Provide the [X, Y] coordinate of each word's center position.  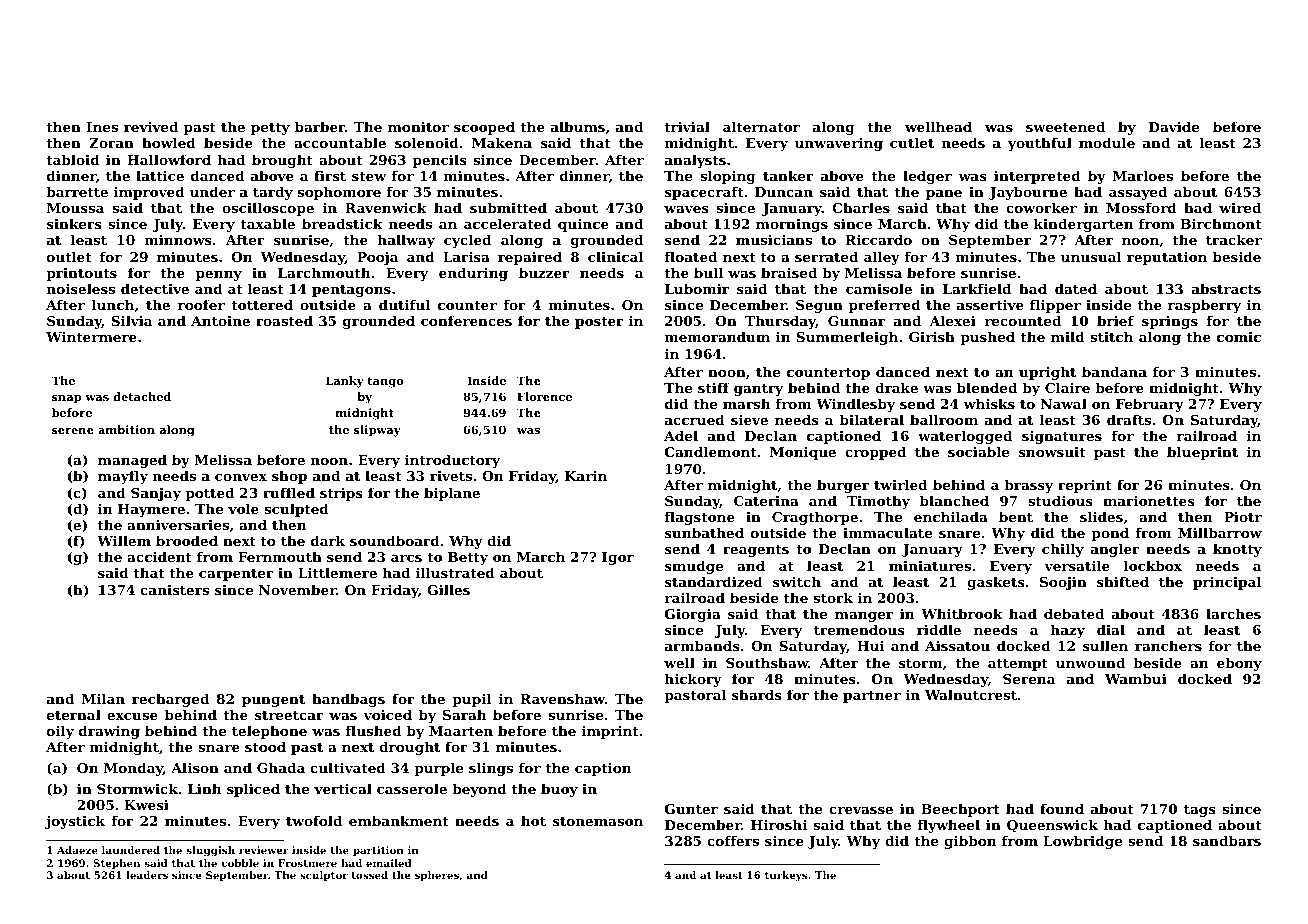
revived [151, 126]
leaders [147, 875]
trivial [687, 126]
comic [1239, 336]
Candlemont [711, 451]
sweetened [1065, 126]
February [1150, 405]
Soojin [1063, 583]
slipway [377, 431]
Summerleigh [847, 338]
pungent [273, 701]
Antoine [220, 320]
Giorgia [693, 615]
